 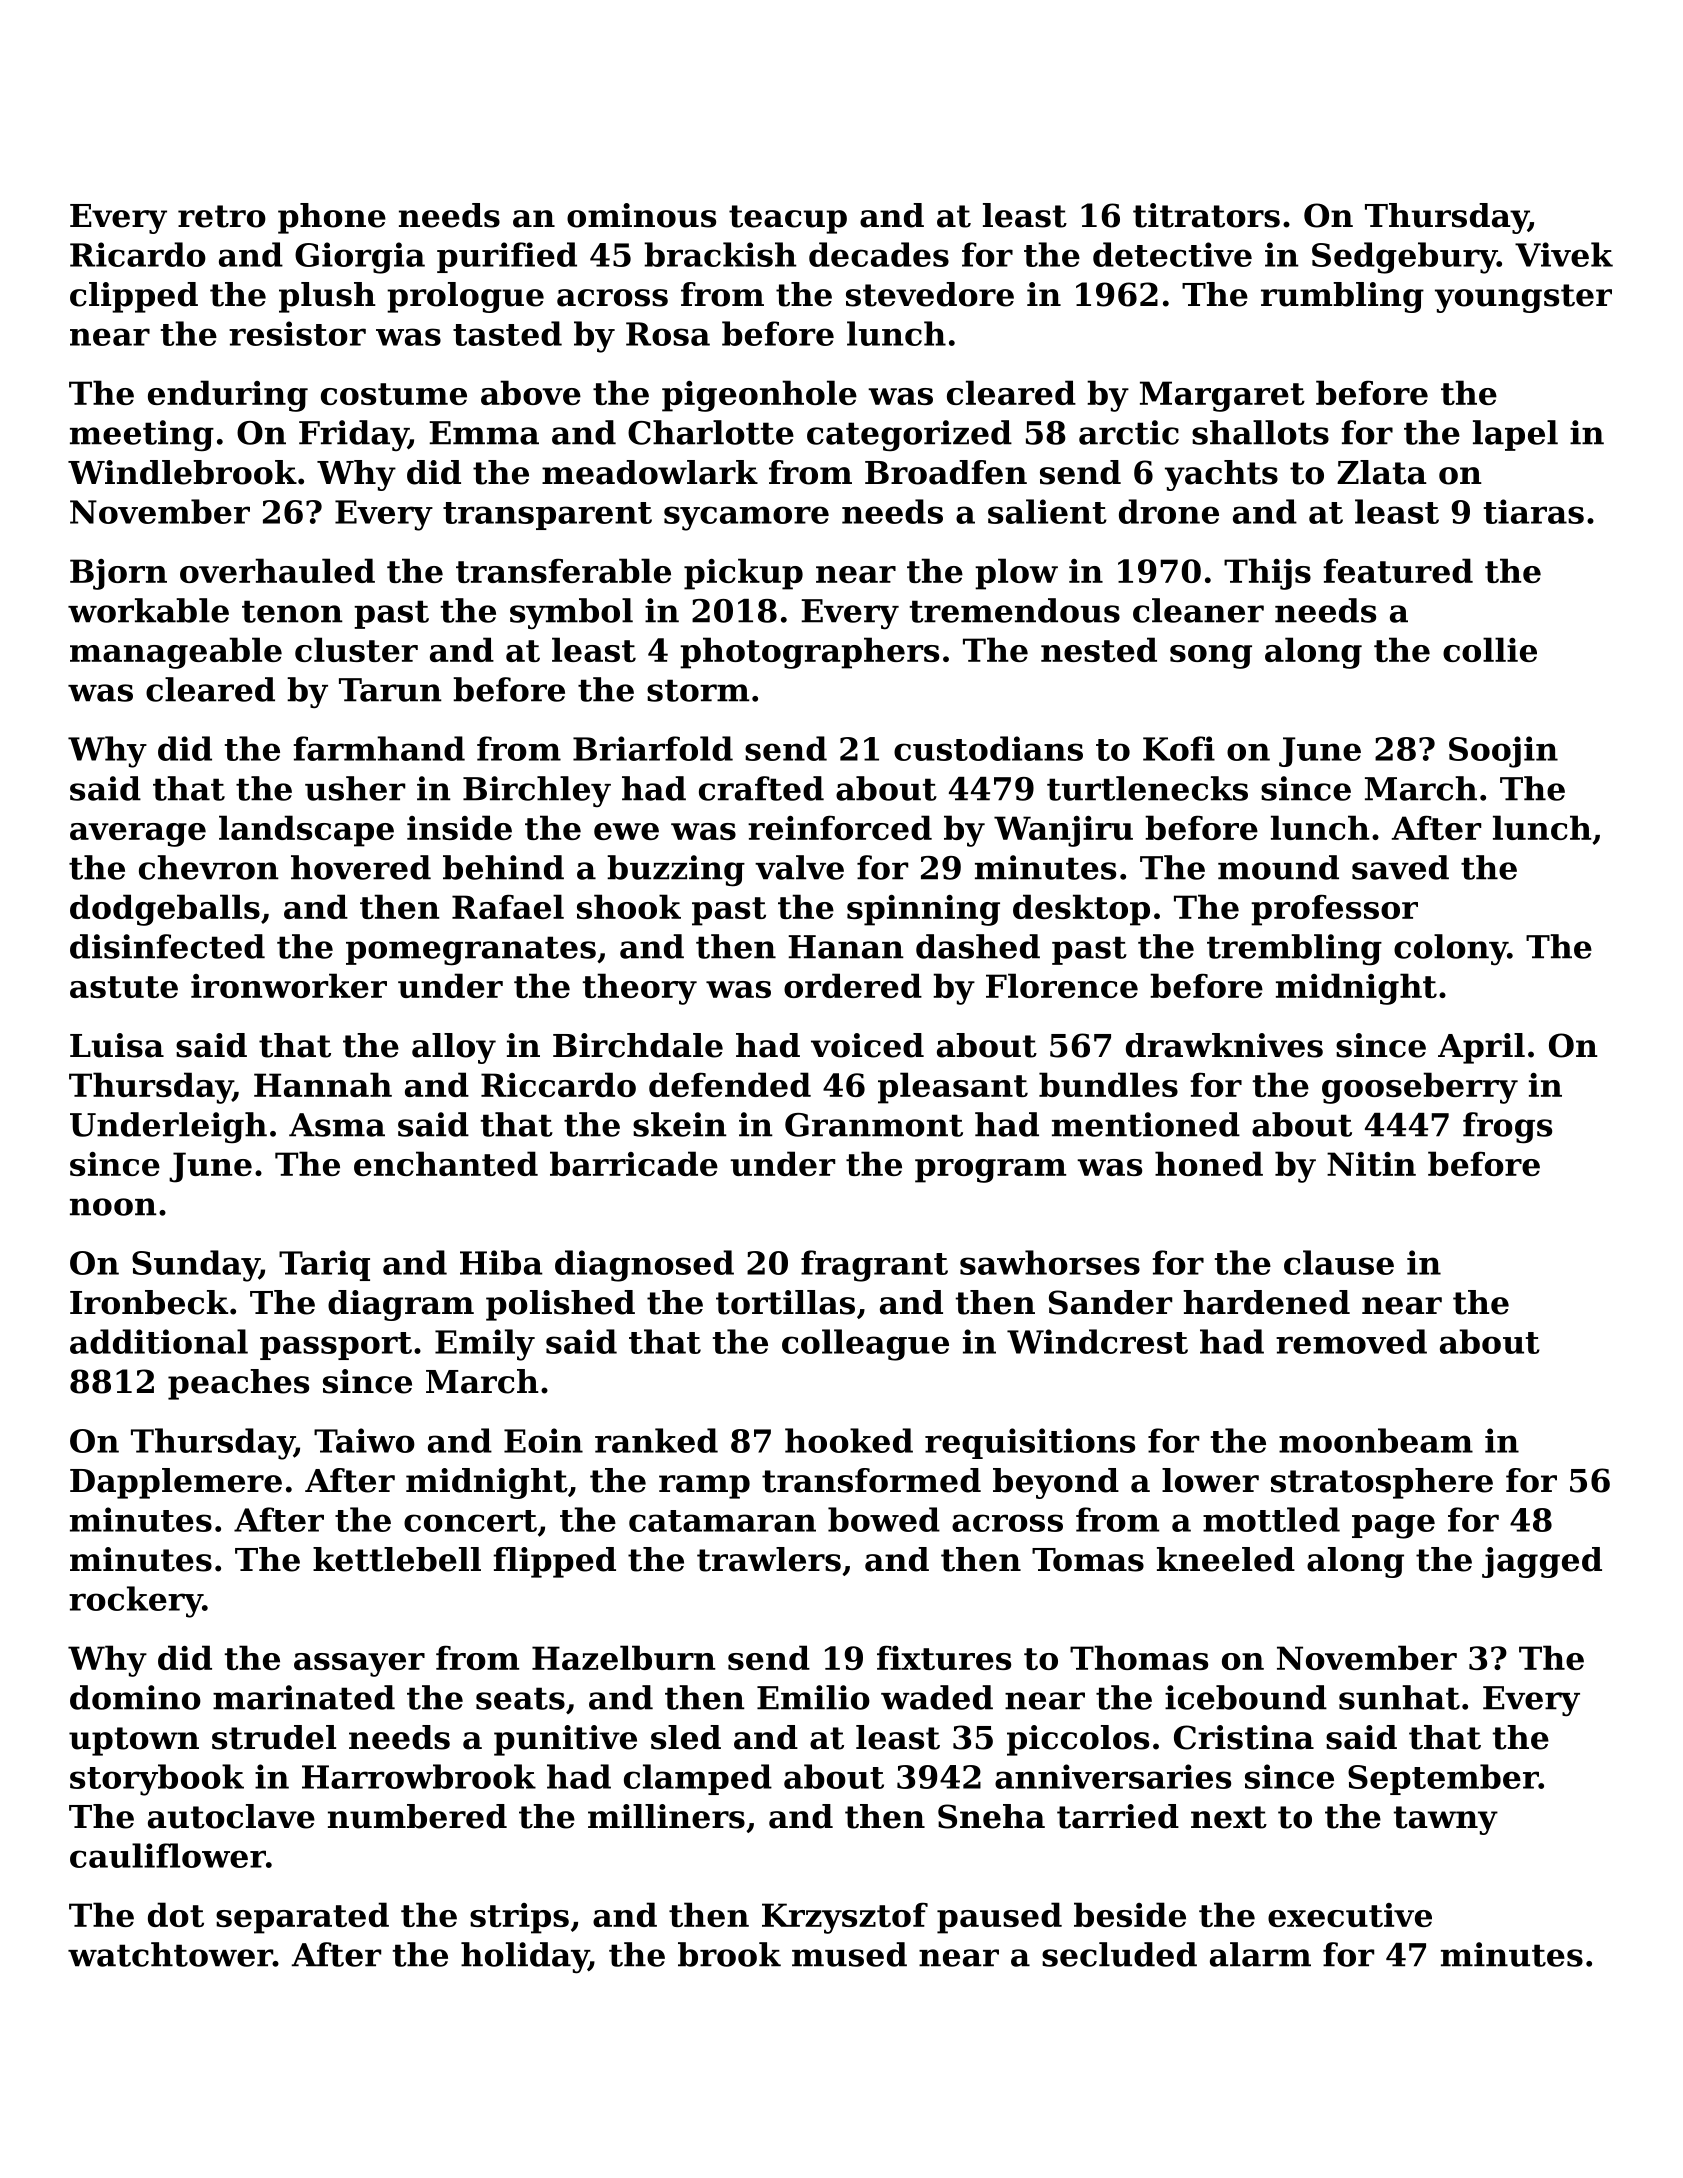 What do you see at coordinates (1211, 657) in the screenshot?
I see `song` at bounding box center [1211, 657].
